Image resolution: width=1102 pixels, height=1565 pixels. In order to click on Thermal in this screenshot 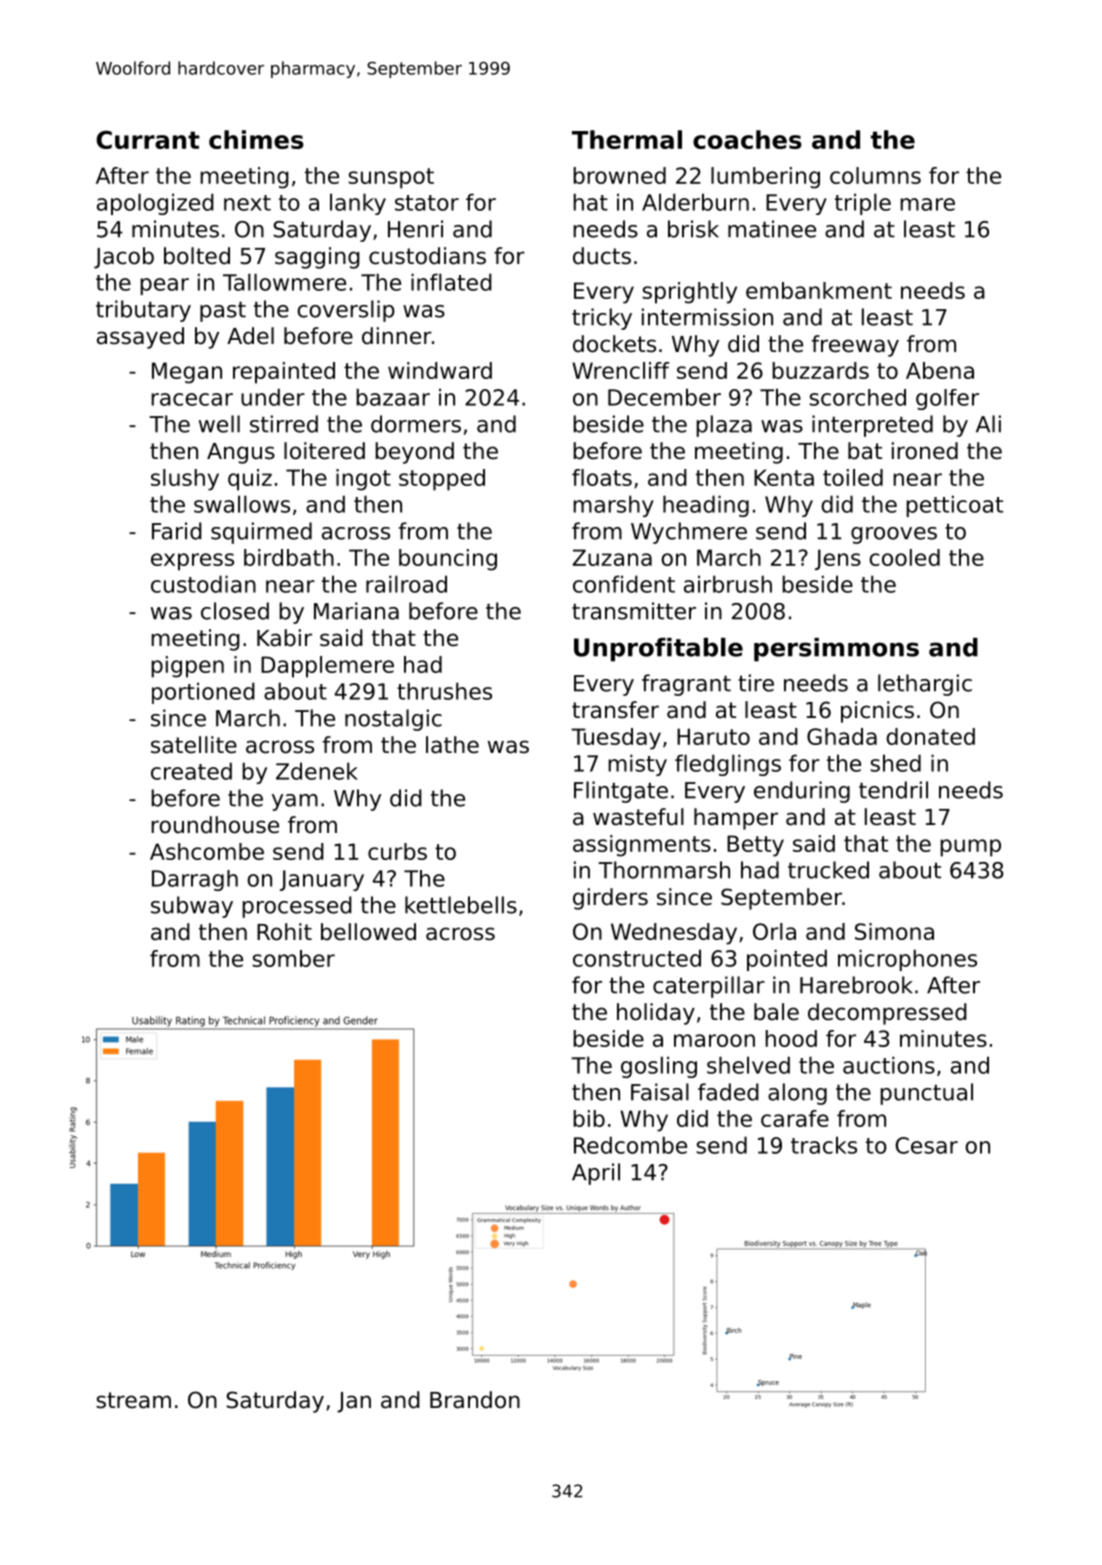, I will do `click(627, 139)`.
